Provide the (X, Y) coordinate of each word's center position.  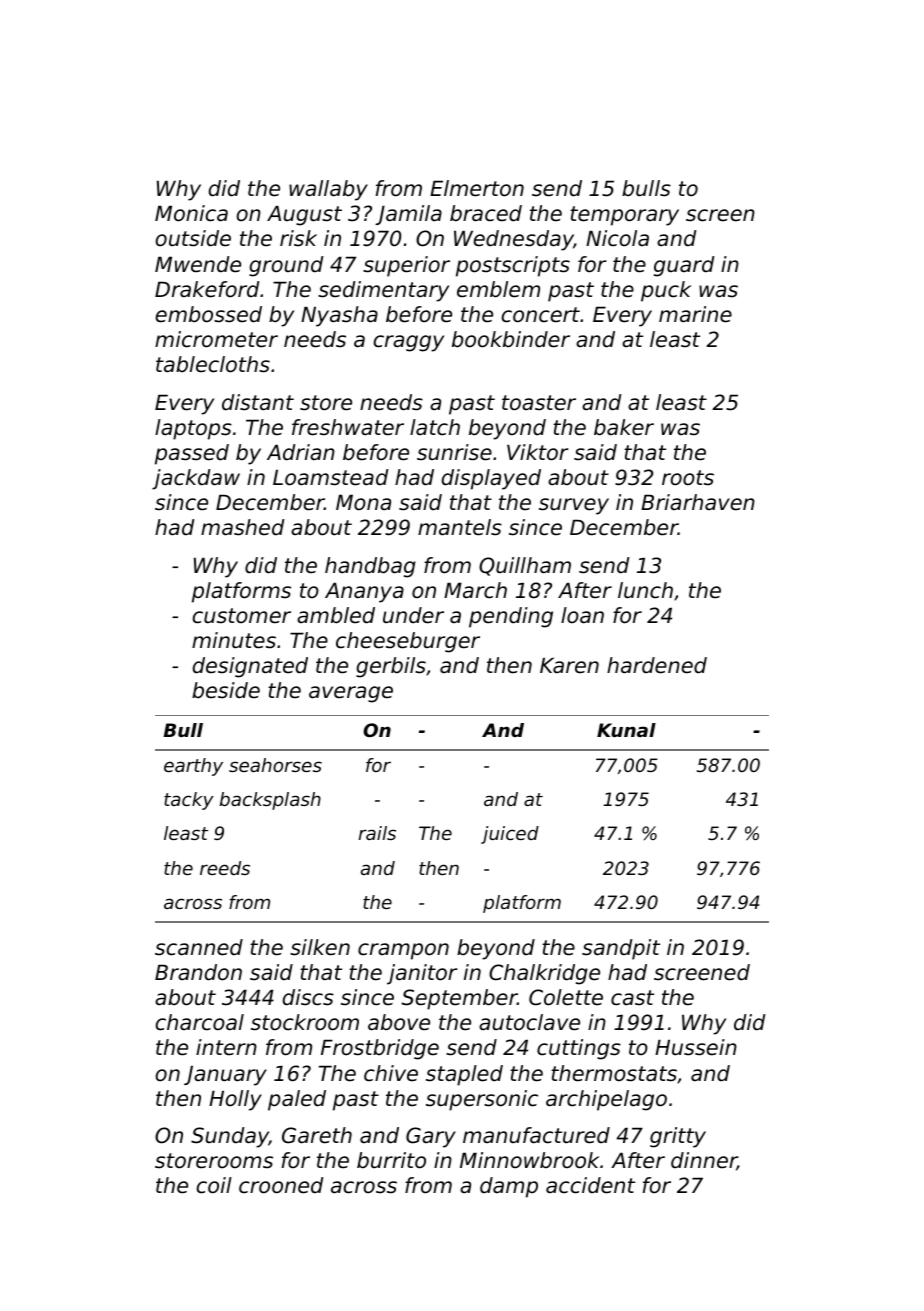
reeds (225, 868)
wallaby (328, 190)
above (399, 1022)
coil (214, 1185)
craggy (409, 343)
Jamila (408, 215)
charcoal (200, 1022)
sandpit (621, 949)
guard (684, 266)
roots (688, 478)
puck (666, 291)
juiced (510, 835)
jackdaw (196, 479)
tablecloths (213, 364)
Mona (363, 502)
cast (632, 998)
